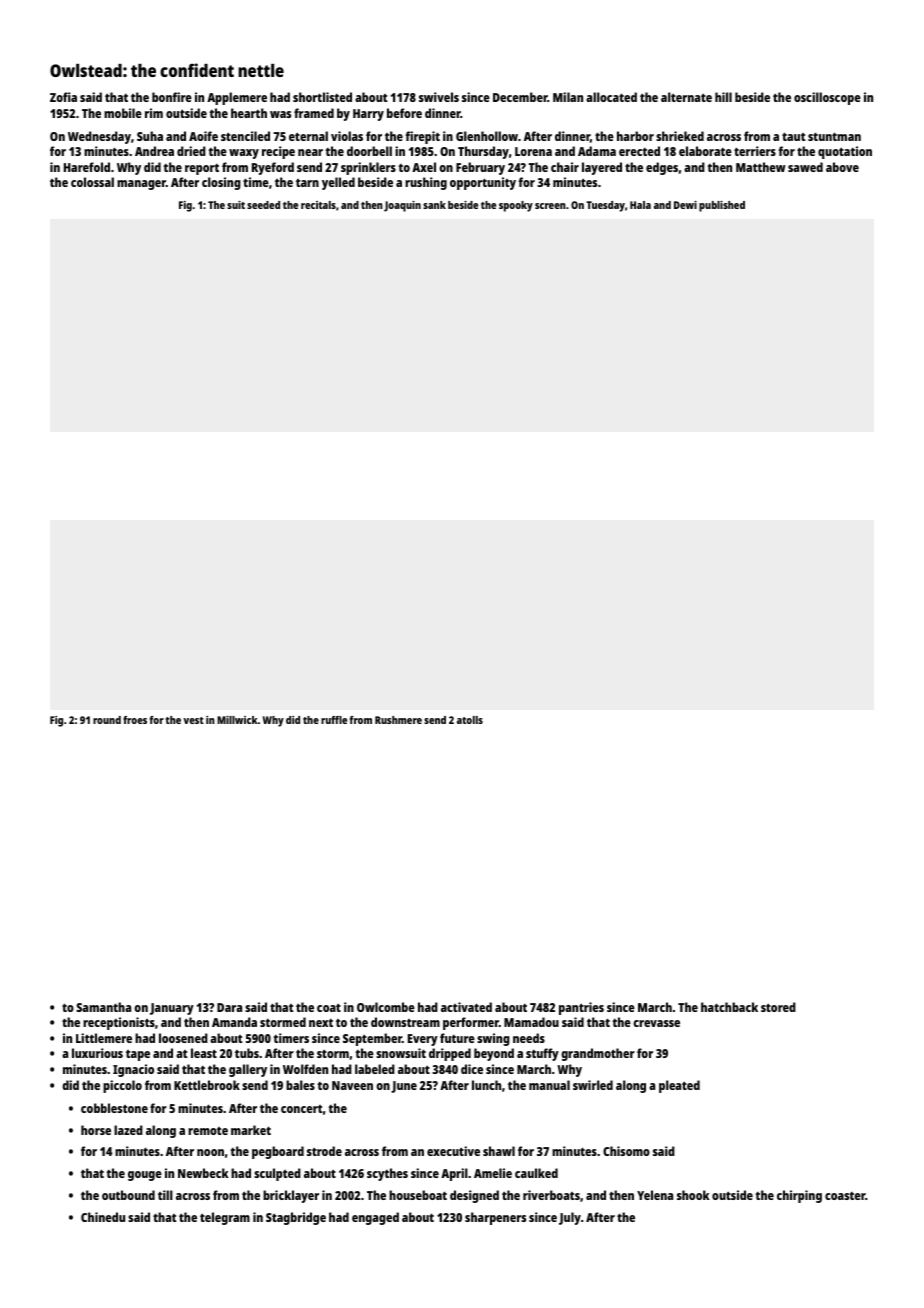 The image size is (924, 1308). Describe the element at coordinates (434, 205) in the page. I see `sank` at that location.
